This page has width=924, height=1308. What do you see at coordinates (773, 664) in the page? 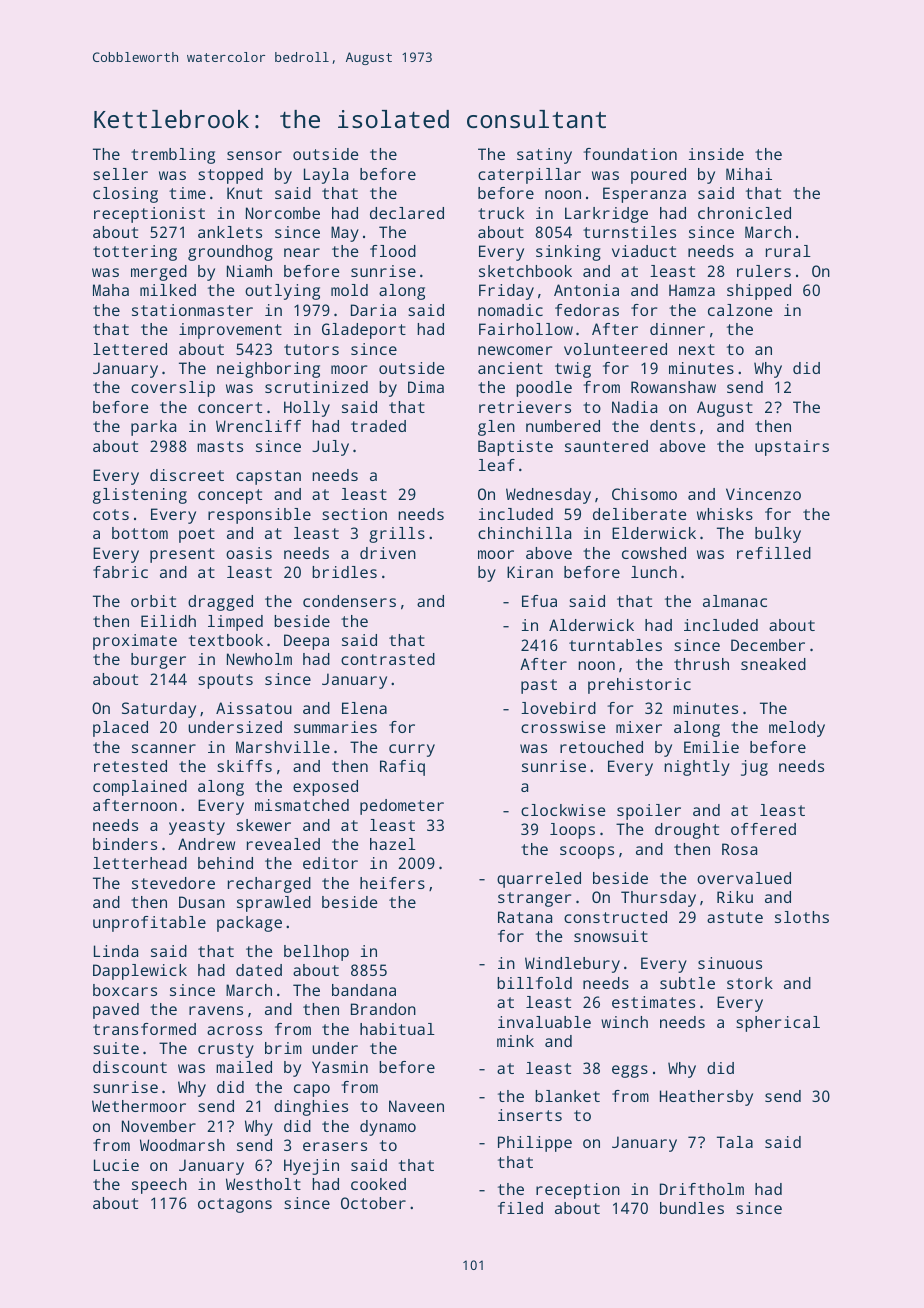
I see `sneaked` at bounding box center [773, 664].
